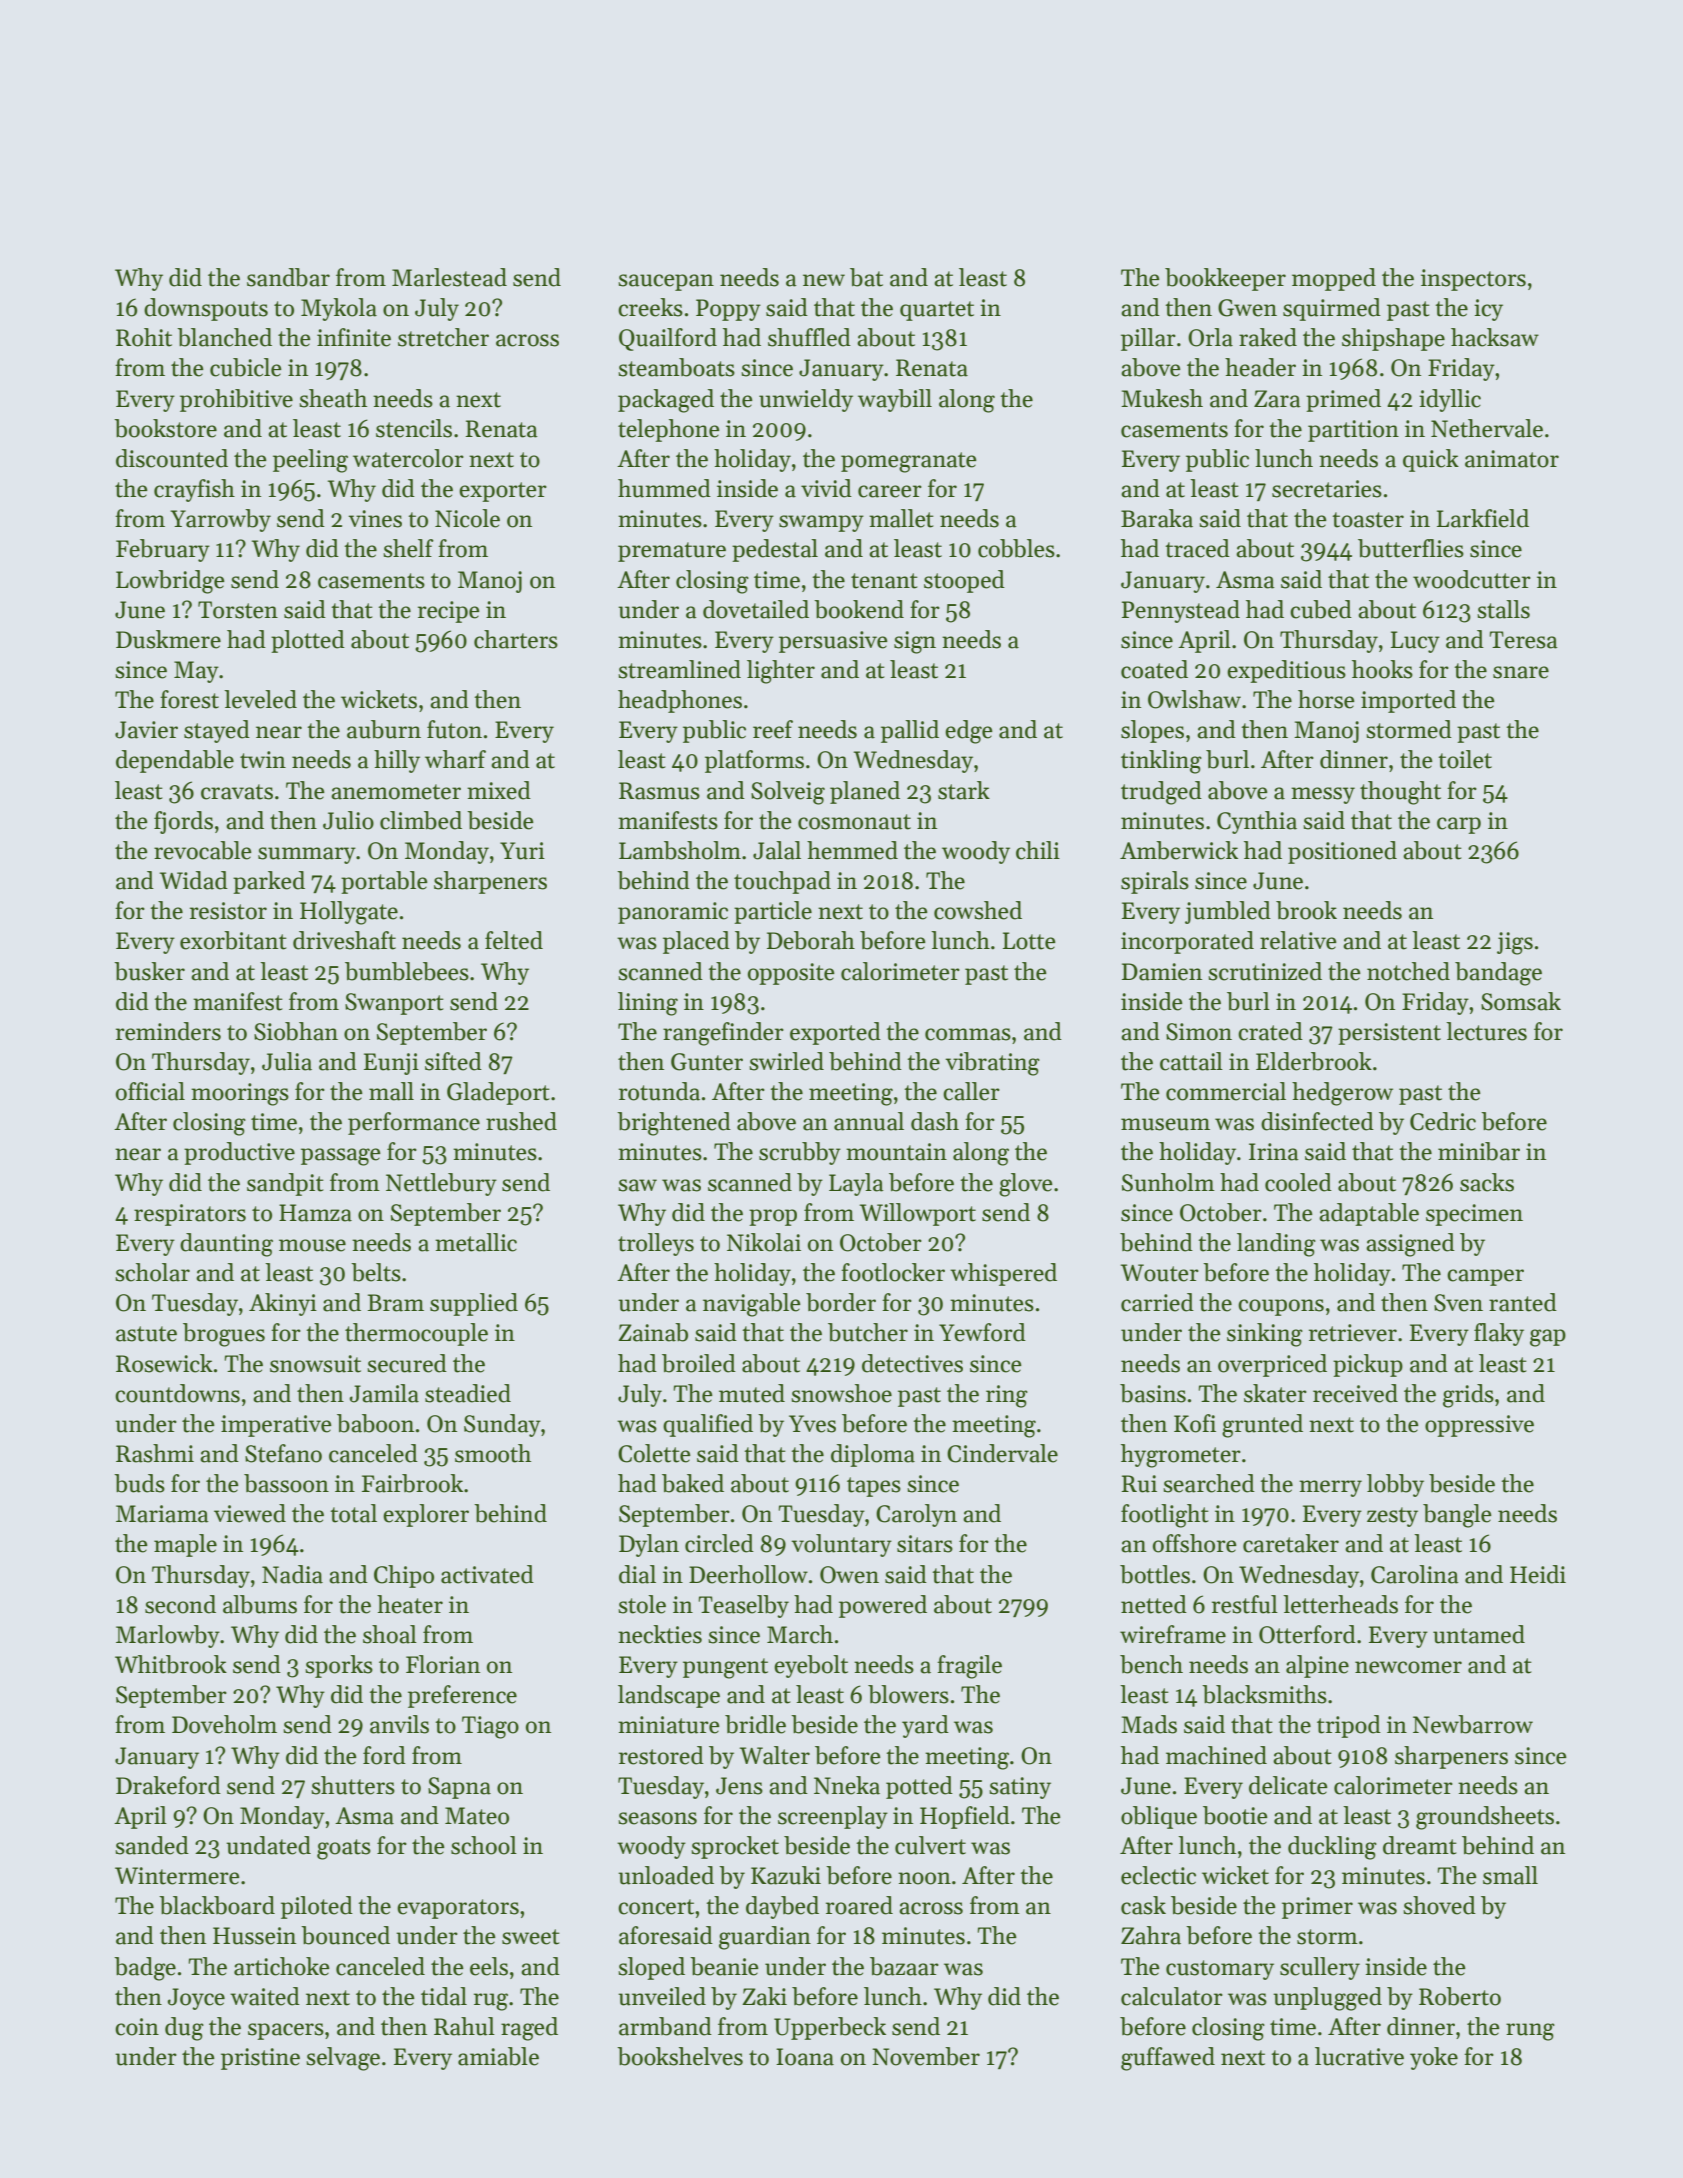 The width and height of the page is (1683, 2178). I want to click on February, so click(163, 550).
